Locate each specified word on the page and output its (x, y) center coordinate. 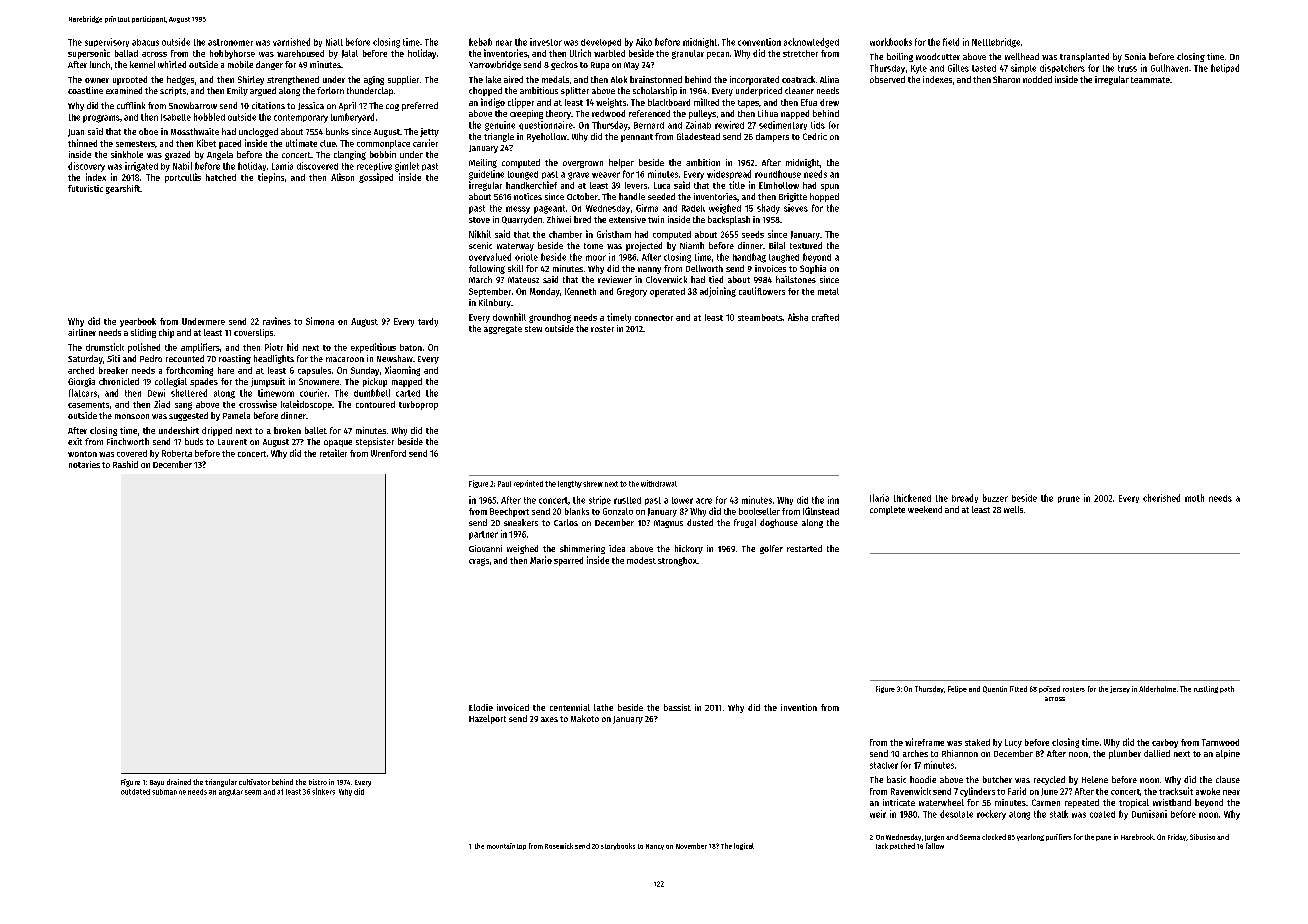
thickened (912, 498)
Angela (220, 155)
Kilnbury (495, 303)
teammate (1150, 80)
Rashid (125, 464)
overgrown (583, 164)
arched (81, 370)
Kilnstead (821, 511)
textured (806, 245)
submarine (169, 792)
